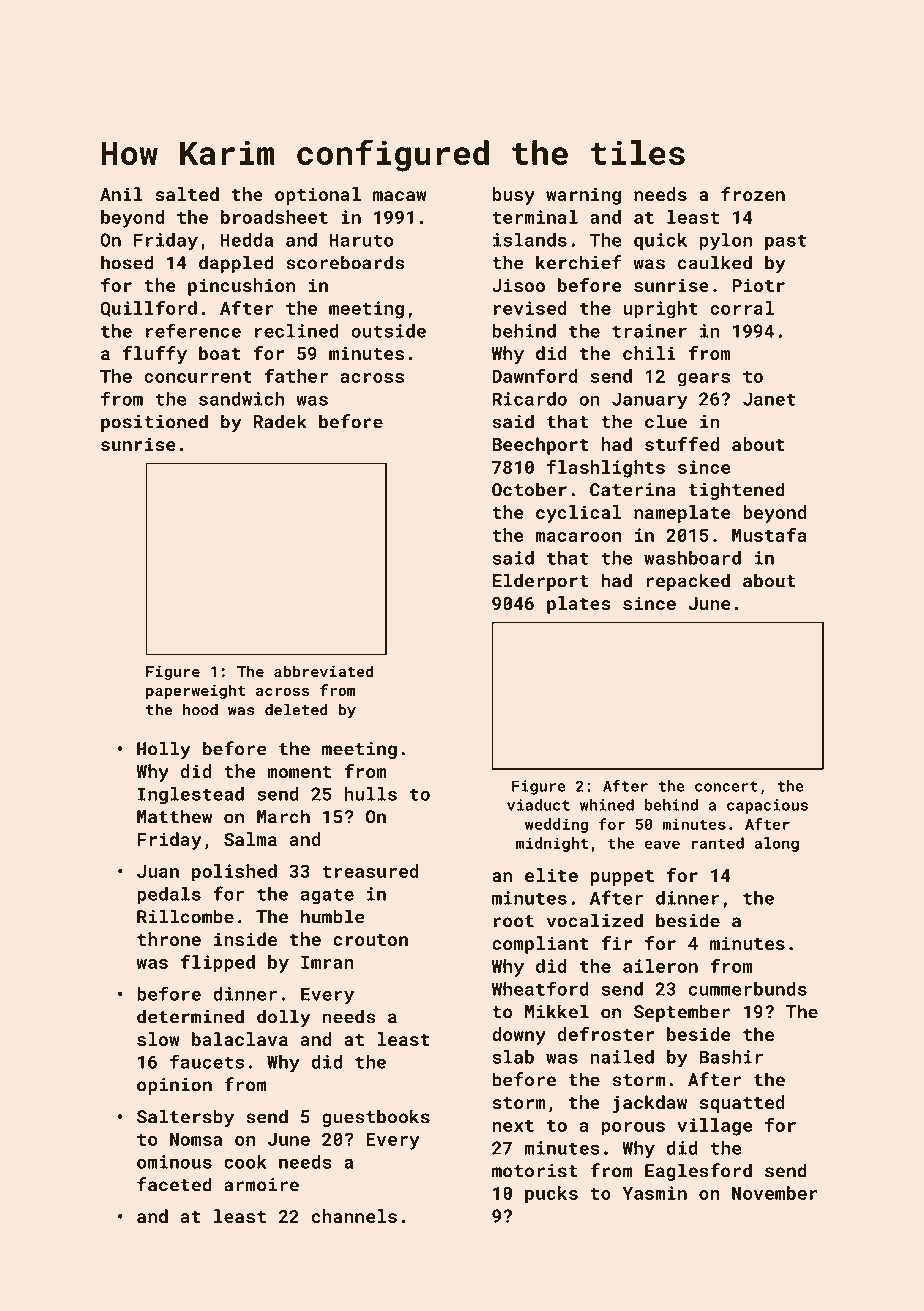 The image size is (924, 1311). What do you see at coordinates (551, 1195) in the image?
I see `pucks` at bounding box center [551, 1195].
